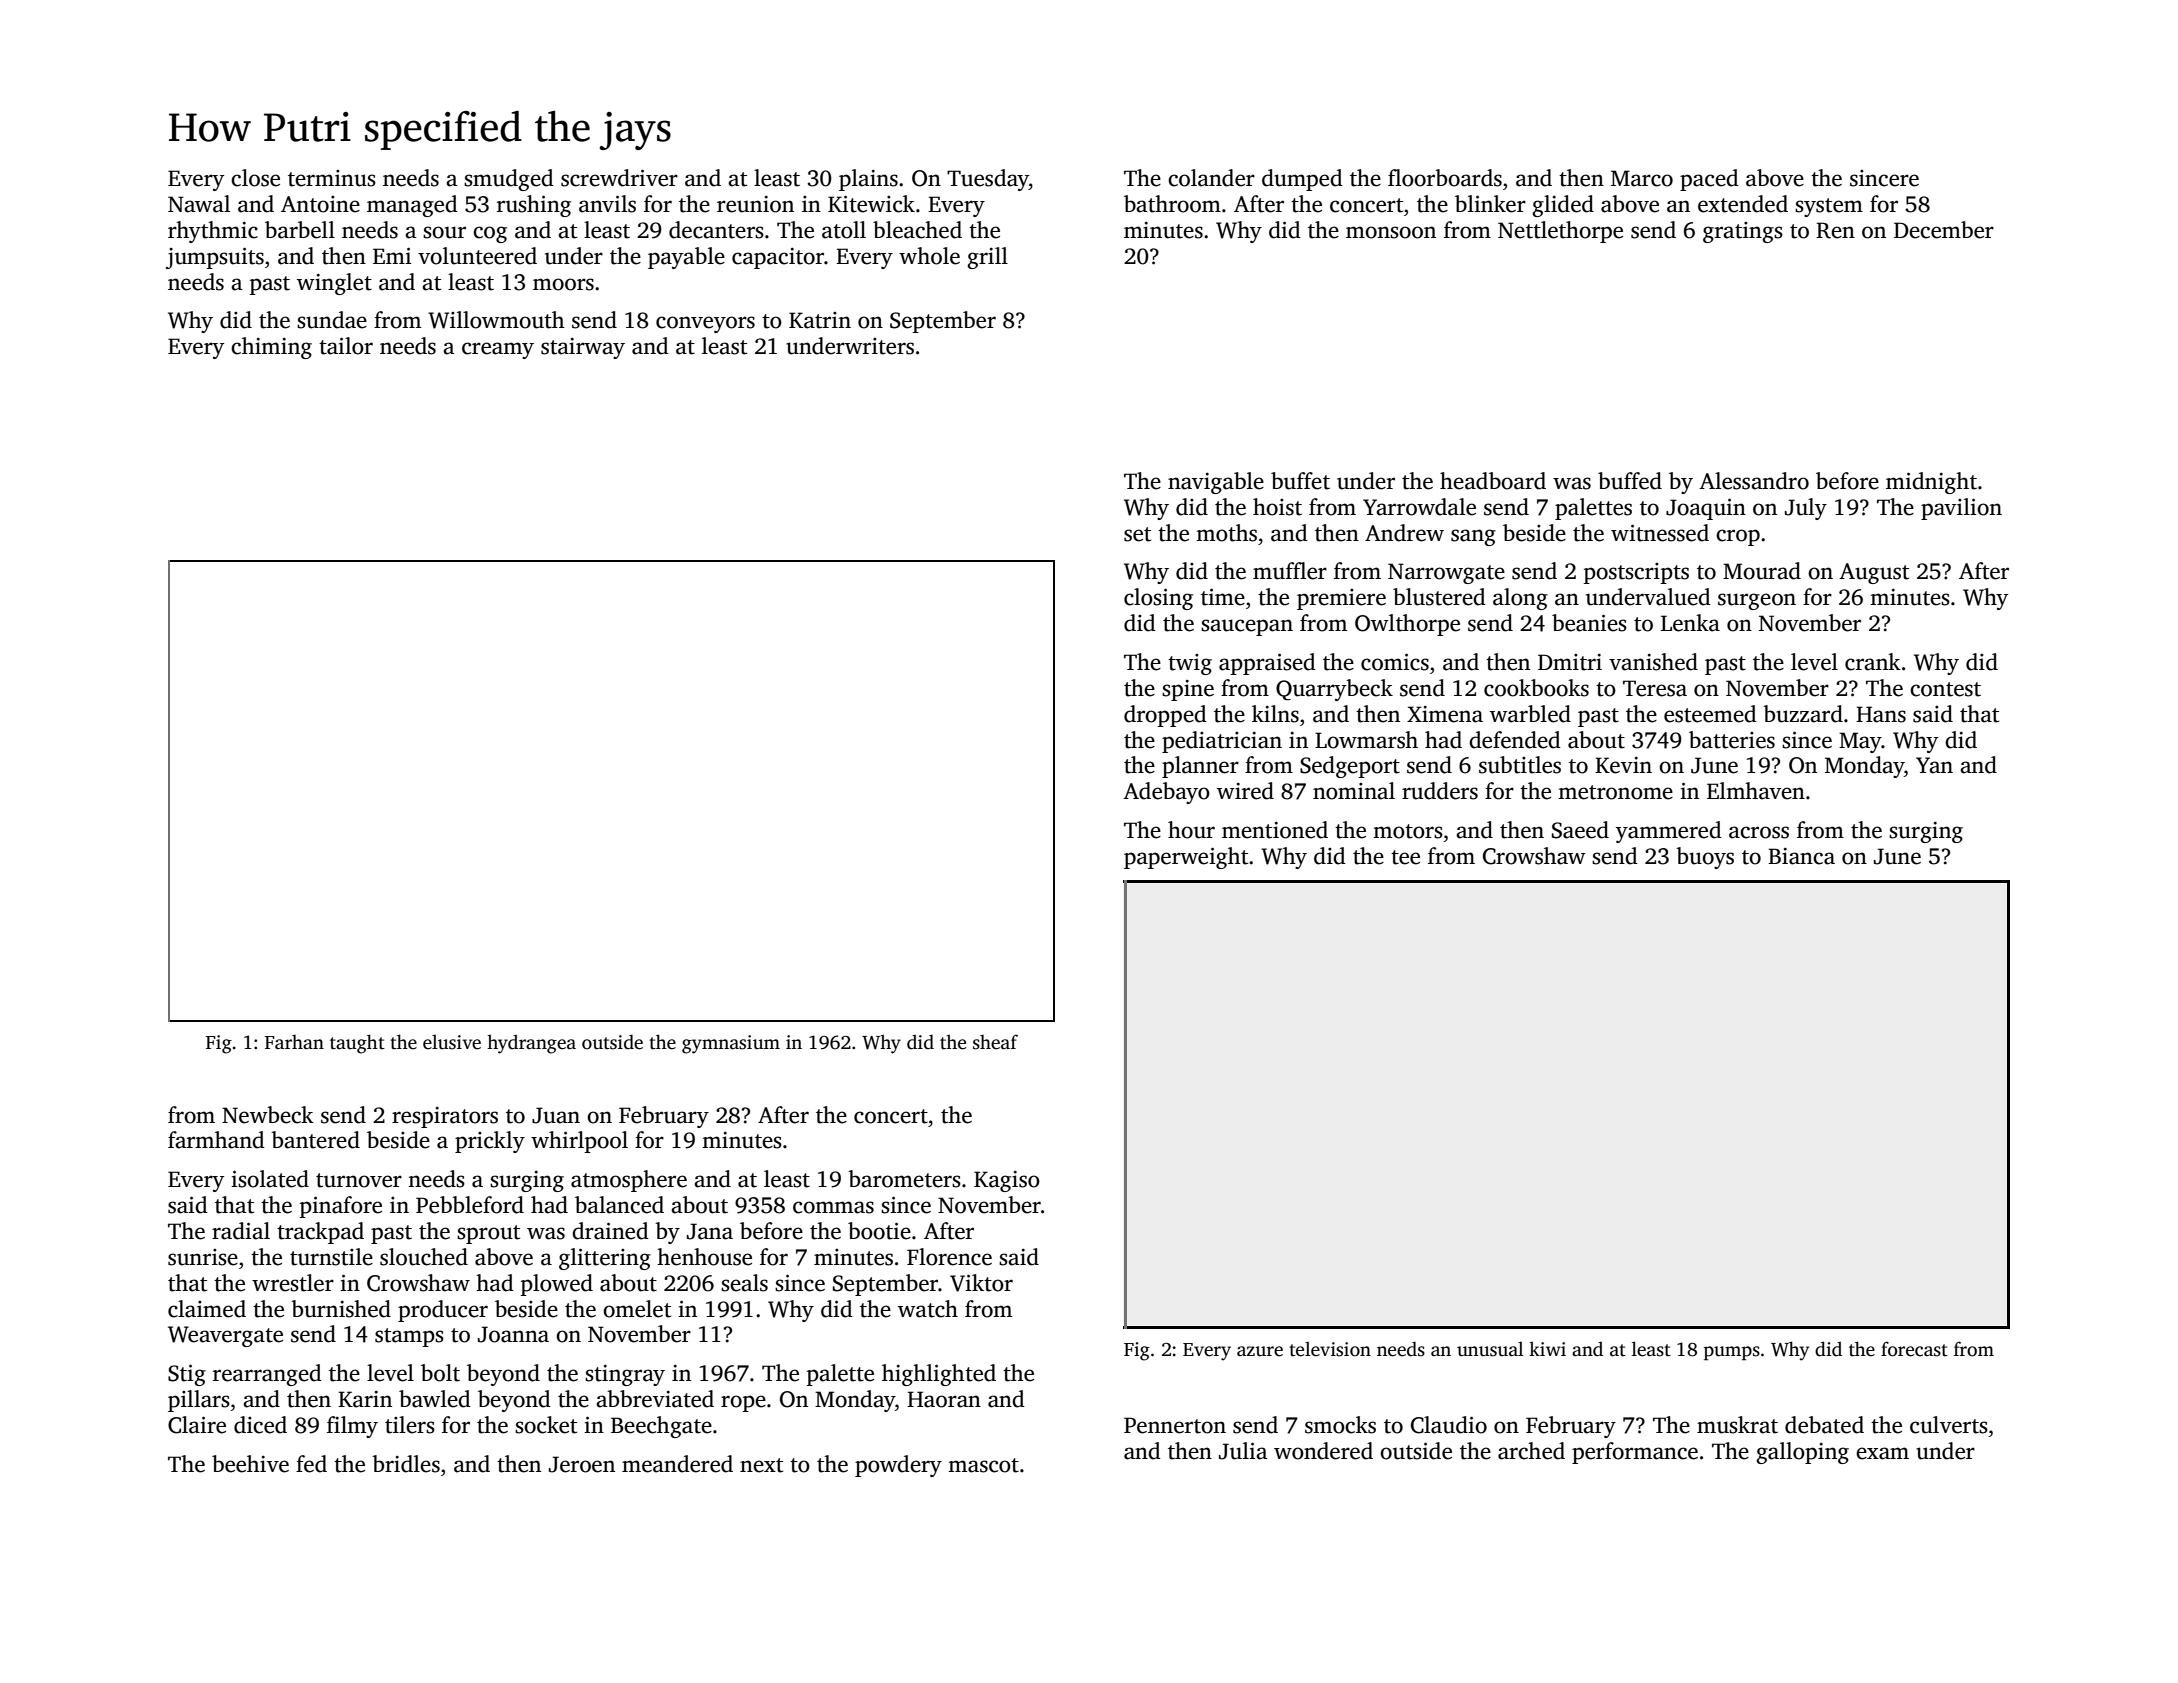  I want to click on Karin, so click(365, 1399).
